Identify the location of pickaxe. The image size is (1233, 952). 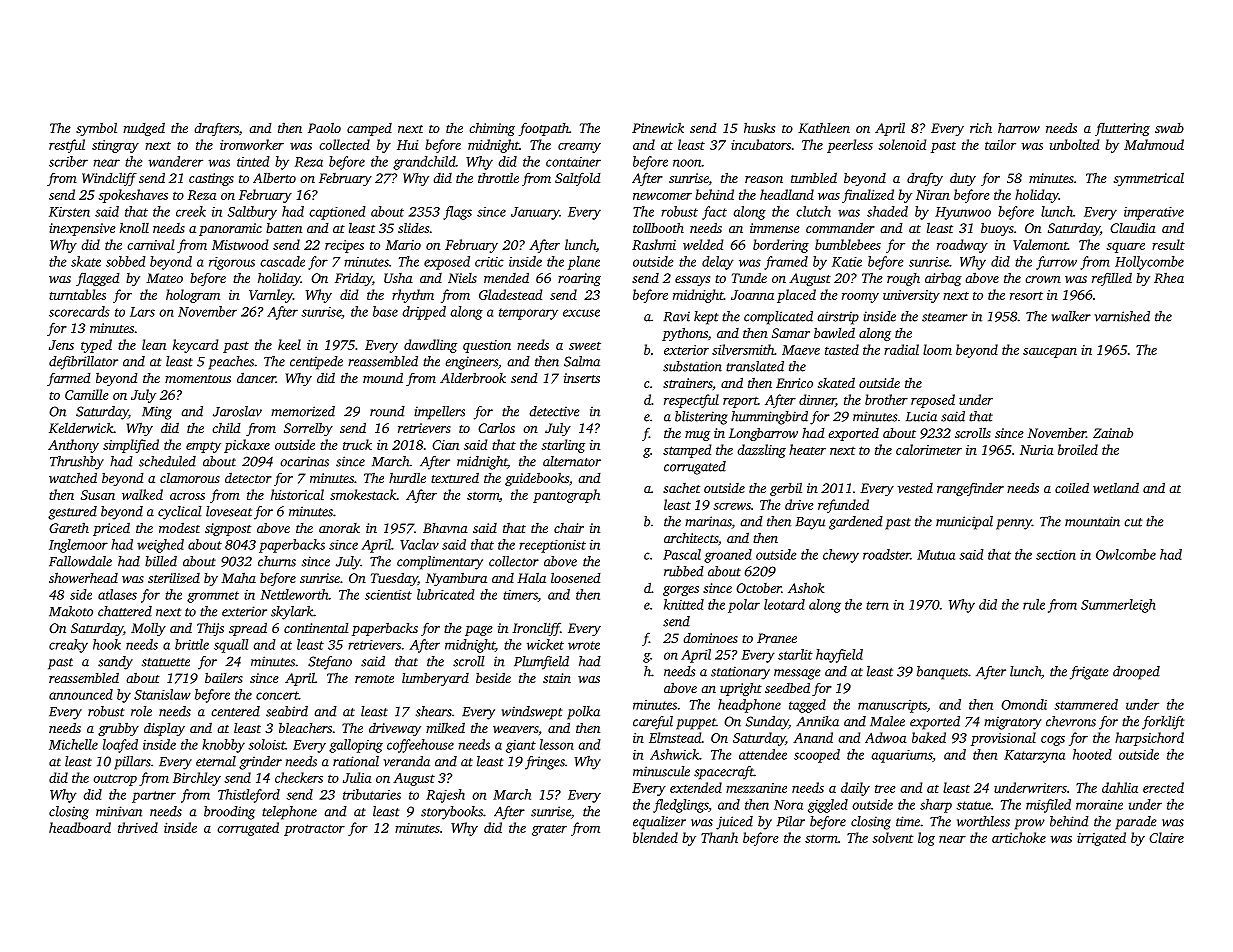
(247, 446).
